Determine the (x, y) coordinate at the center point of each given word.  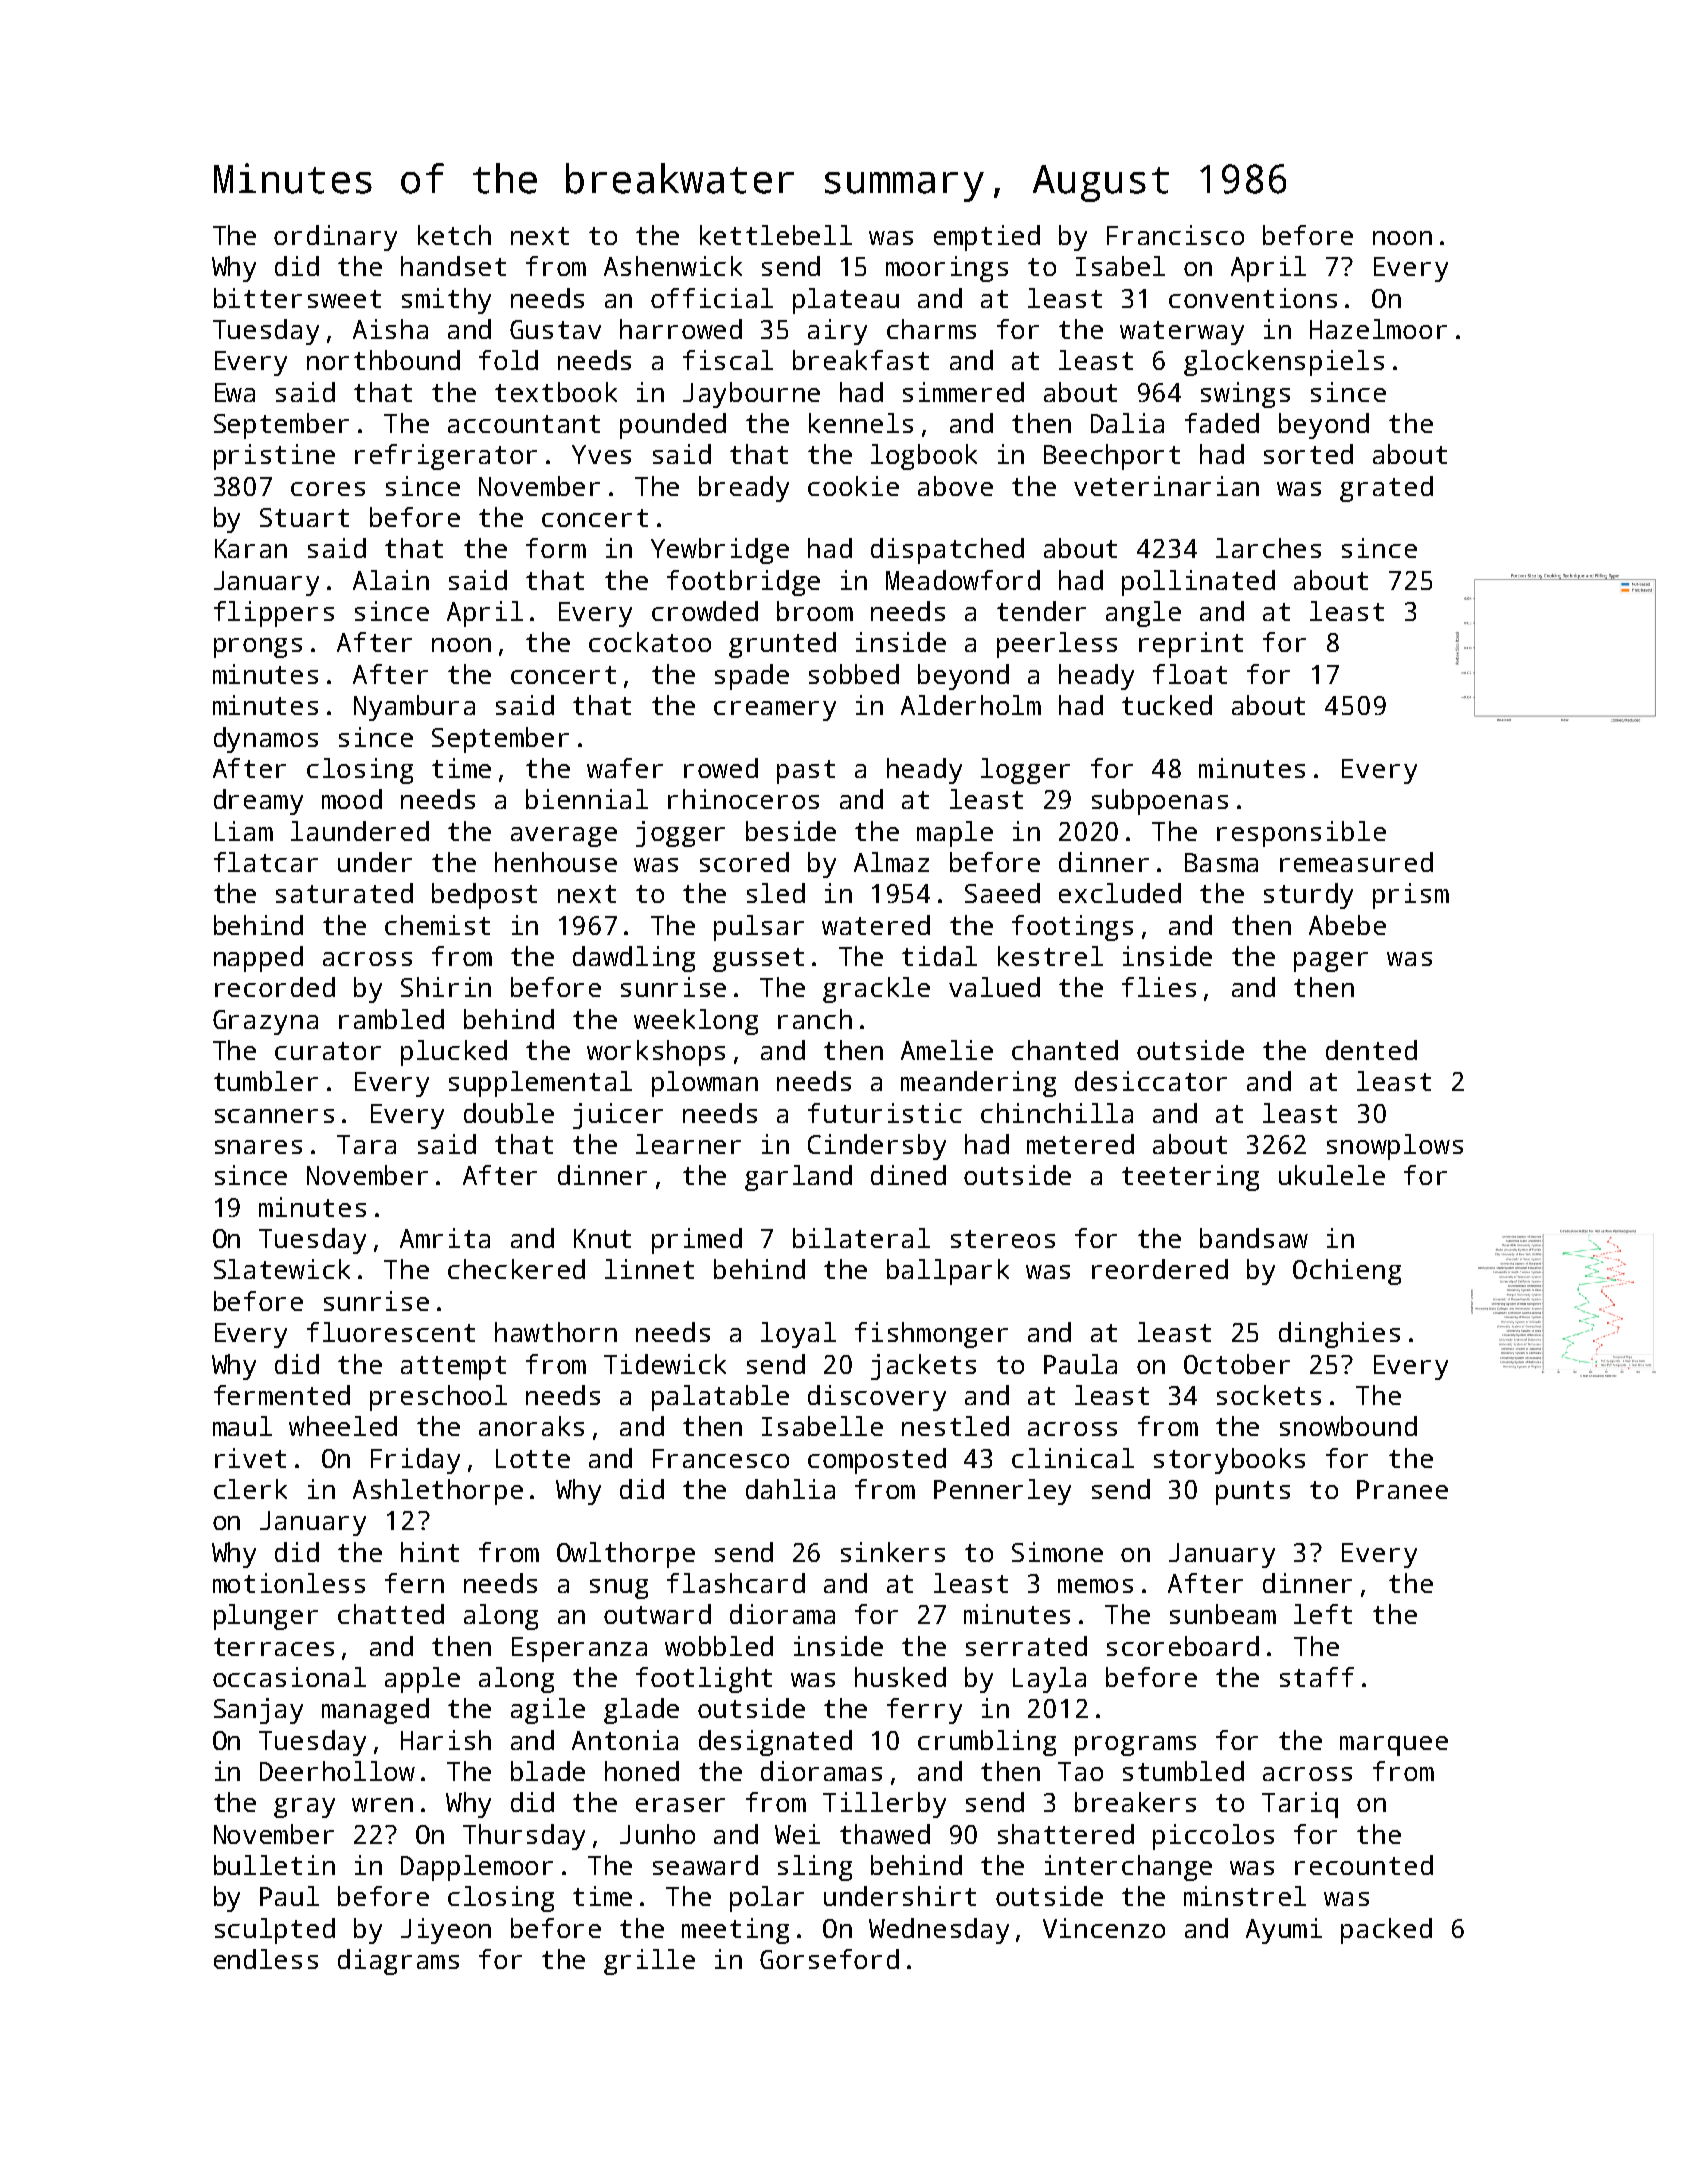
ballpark (948, 1272)
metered (1080, 1144)
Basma (1221, 862)
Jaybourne (751, 395)
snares (258, 1147)
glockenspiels (1284, 363)
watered (876, 925)
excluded (1120, 893)
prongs (258, 648)
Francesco (721, 1458)
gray (304, 1808)
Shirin (446, 987)
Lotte (533, 1458)
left (1323, 1614)
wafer (625, 768)
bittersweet (297, 298)
